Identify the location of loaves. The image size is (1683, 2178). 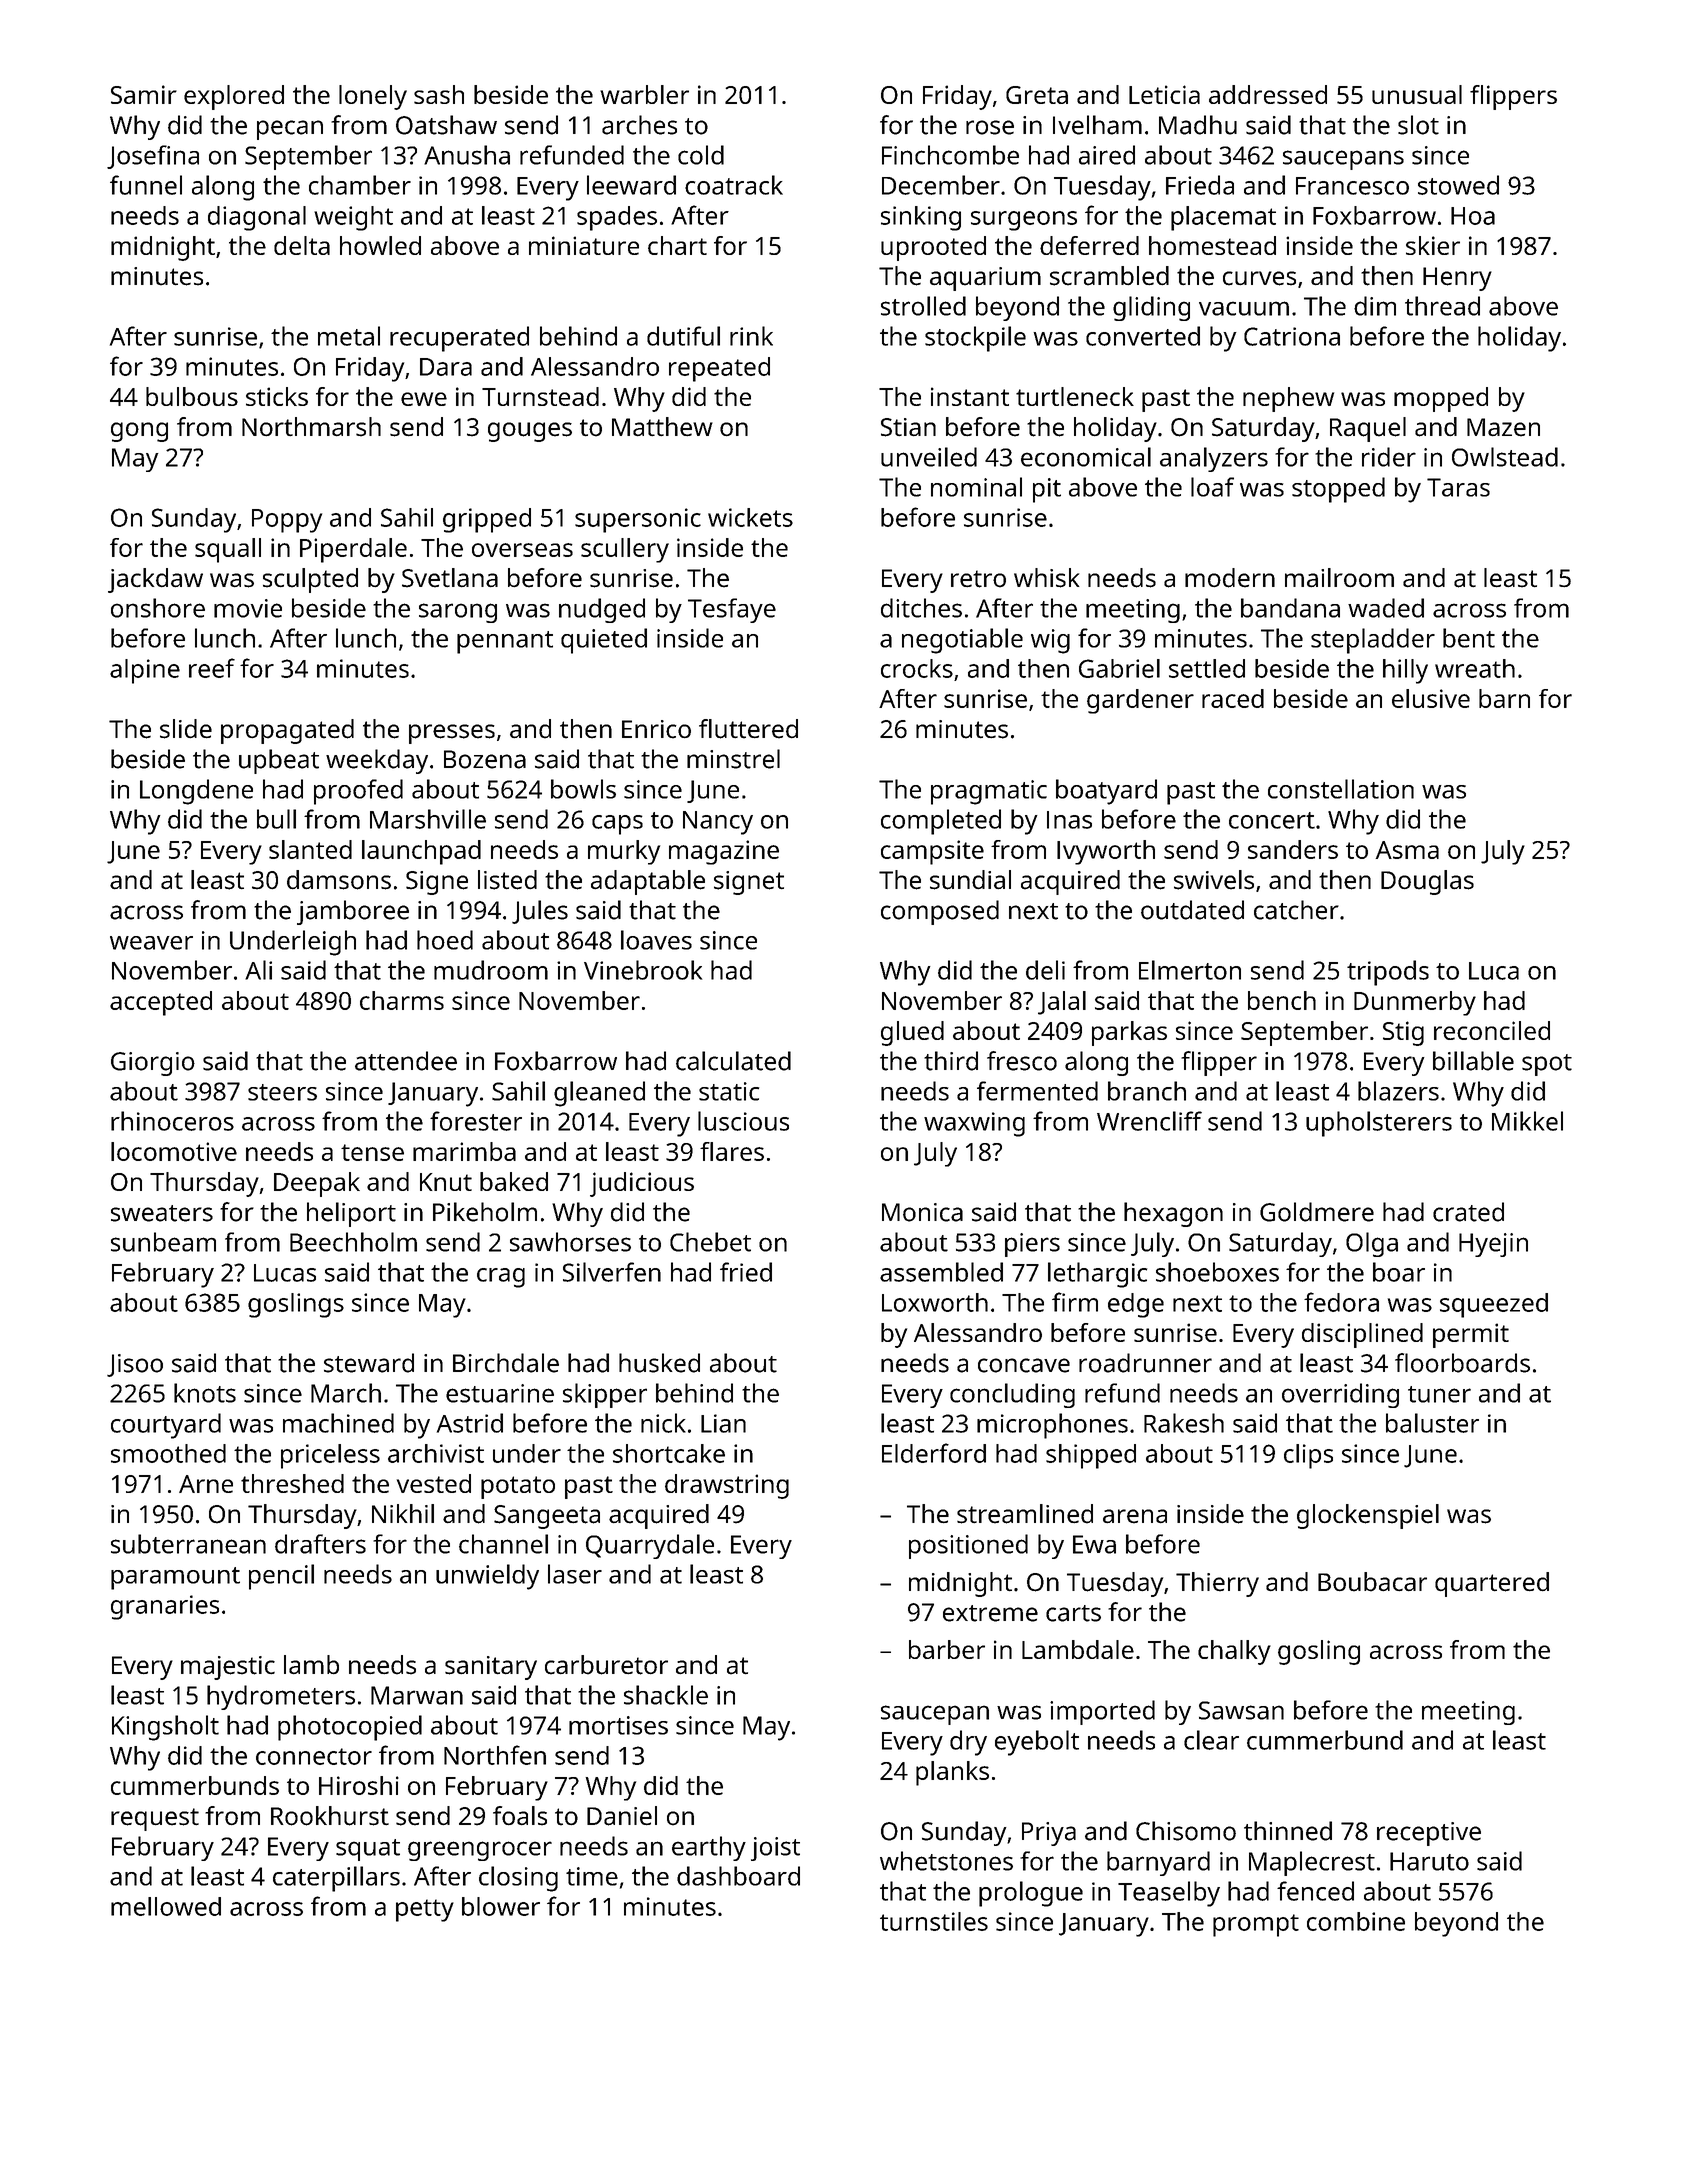
(656, 940).
